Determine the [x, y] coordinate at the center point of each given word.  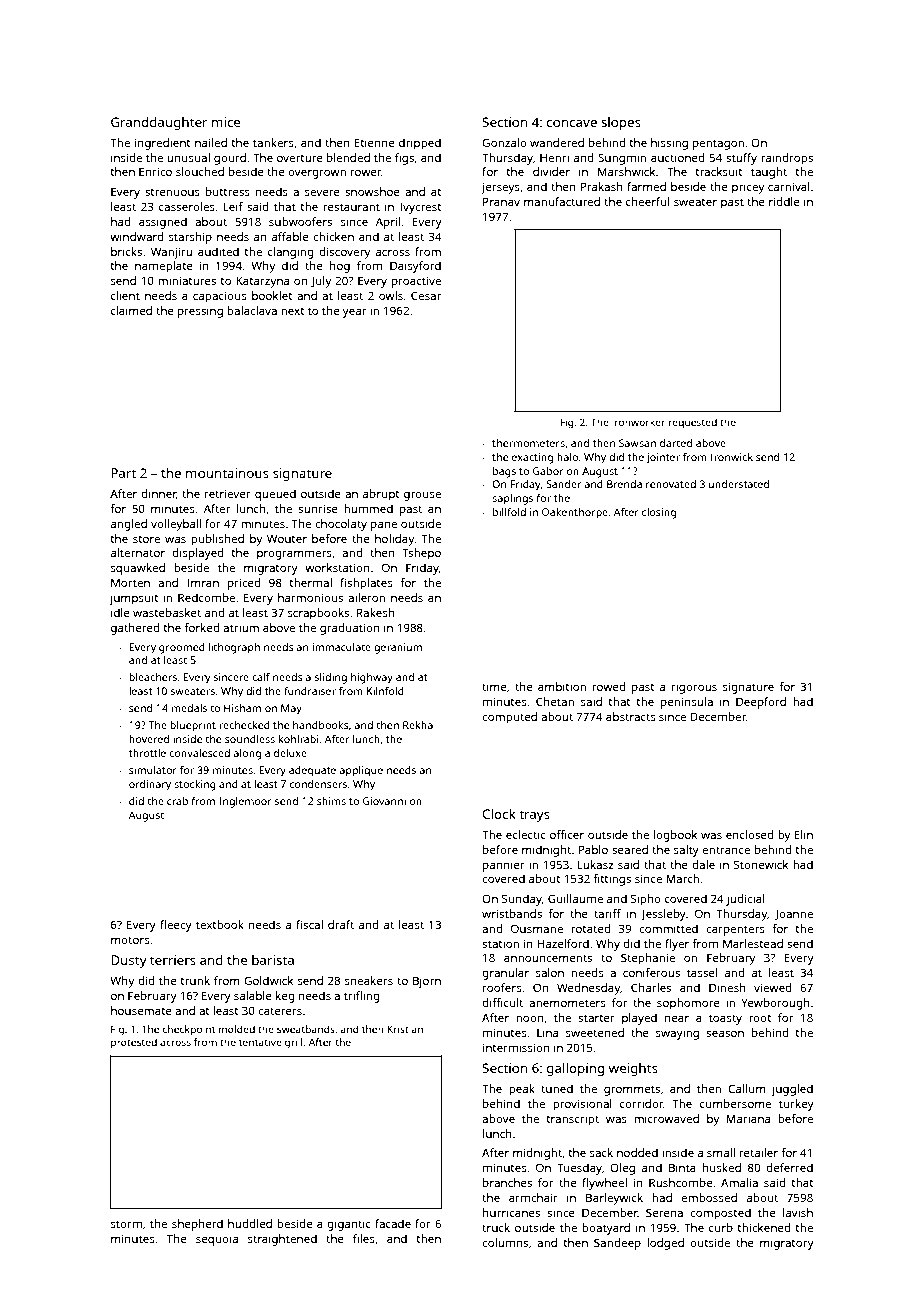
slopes [621, 123]
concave [572, 123]
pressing [200, 312]
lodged [665, 1244]
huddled [250, 1223]
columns [505, 1242]
